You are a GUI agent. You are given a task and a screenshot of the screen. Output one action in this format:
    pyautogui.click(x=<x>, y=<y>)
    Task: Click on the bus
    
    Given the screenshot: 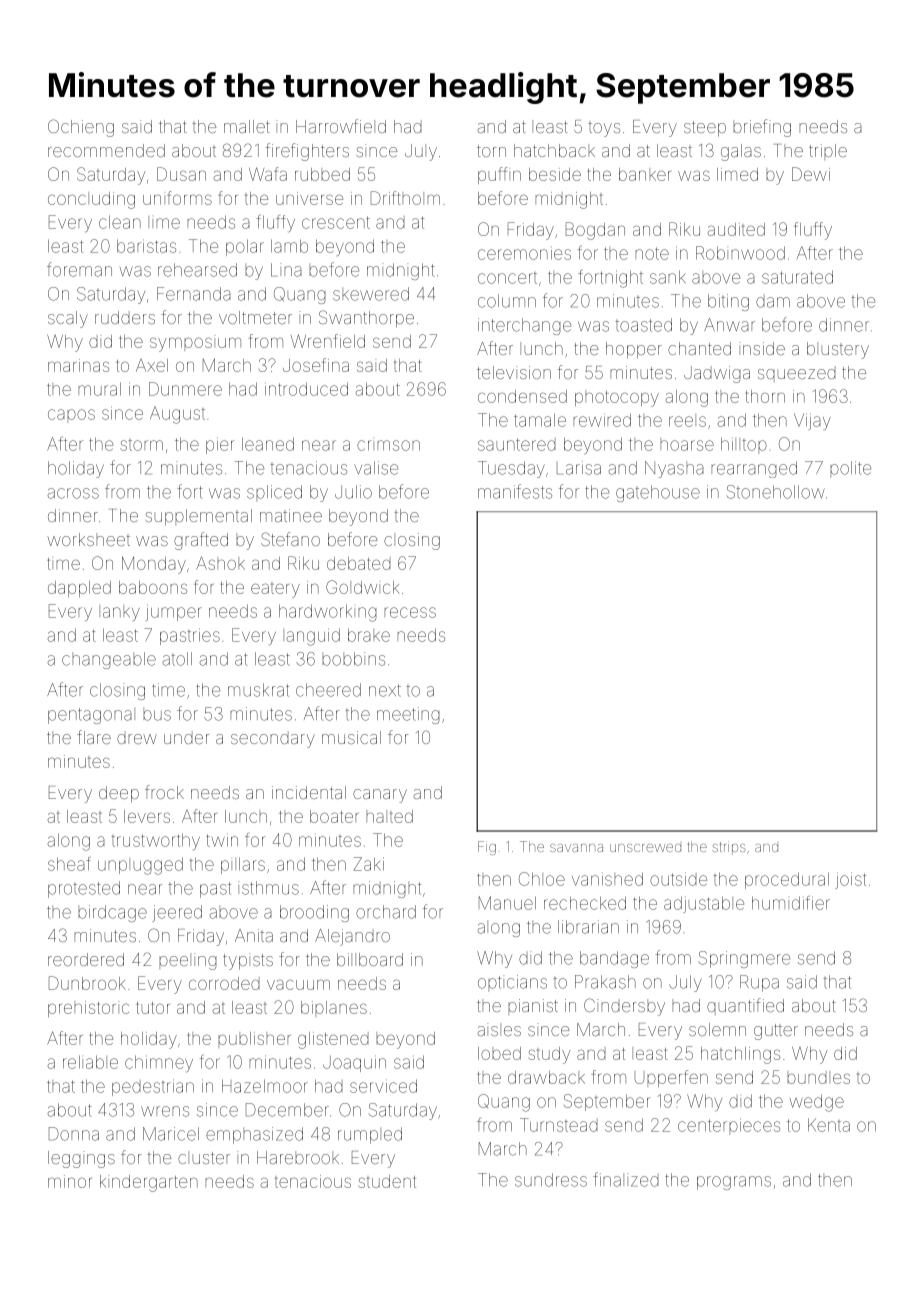 What is the action you would take?
    pyautogui.click(x=157, y=714)
